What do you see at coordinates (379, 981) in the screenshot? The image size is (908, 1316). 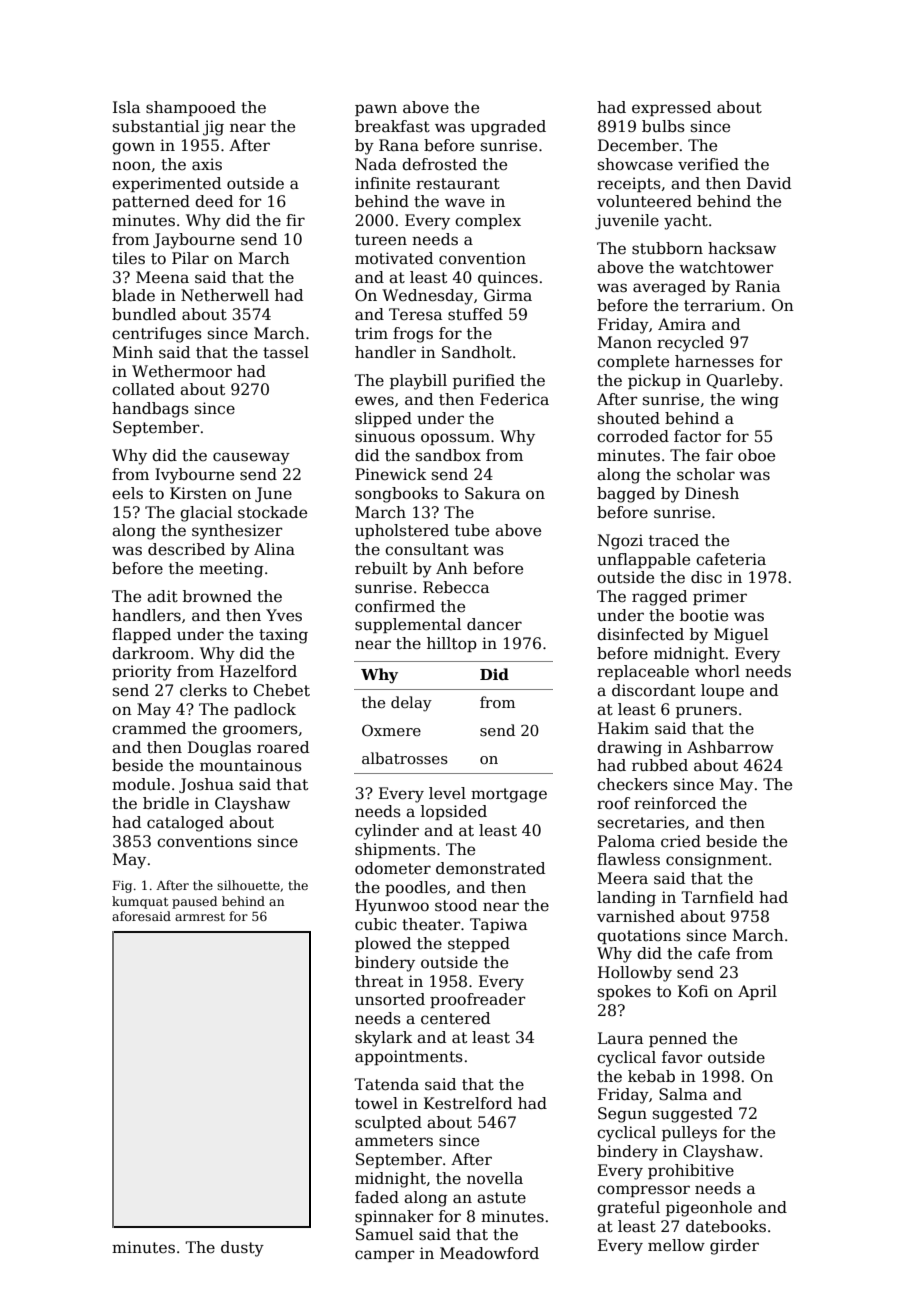 I see `threat` at bounding box center [379, 981].
